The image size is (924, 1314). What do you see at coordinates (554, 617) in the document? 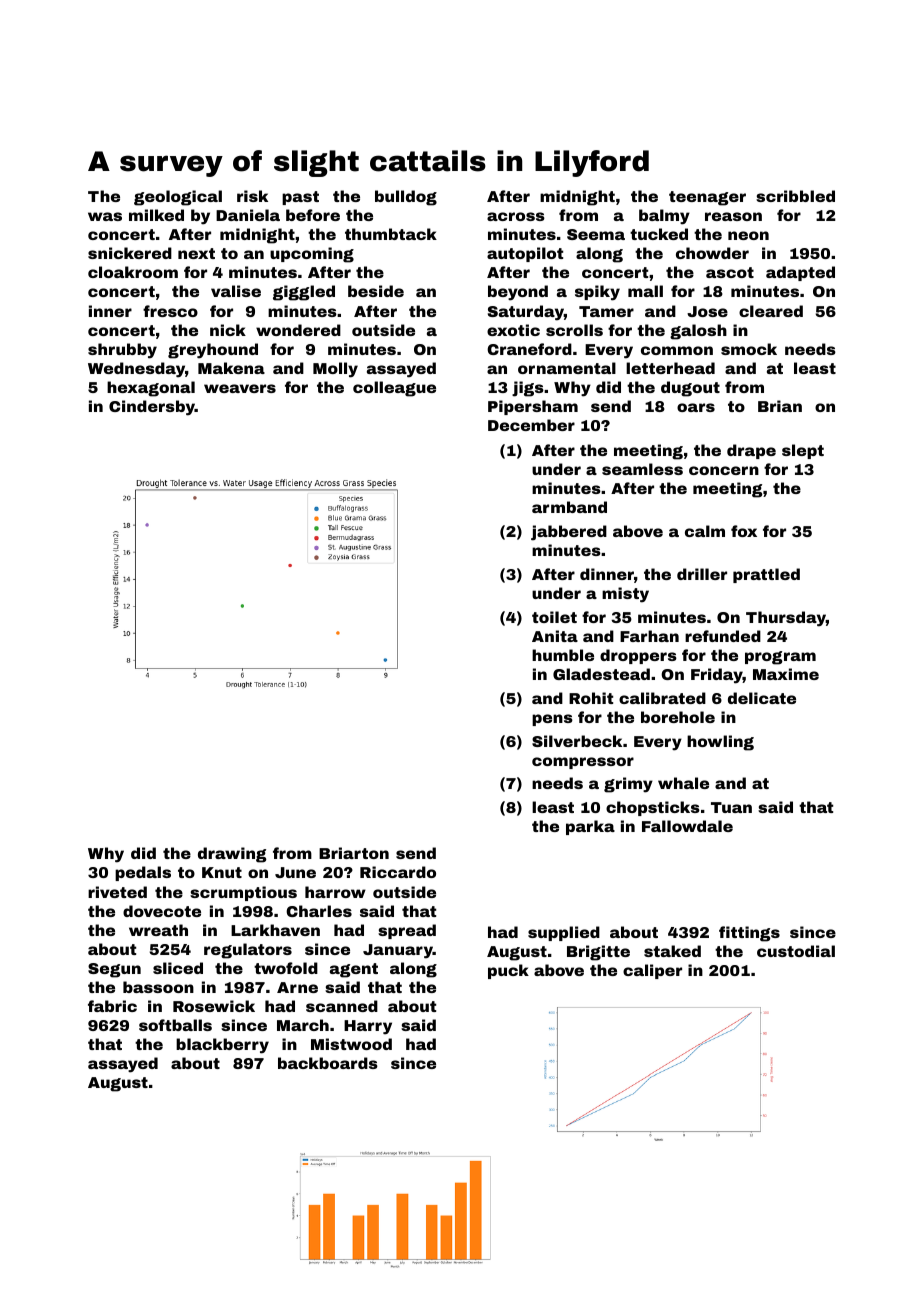
I see `toilet` at bounding box center [554, 617].
